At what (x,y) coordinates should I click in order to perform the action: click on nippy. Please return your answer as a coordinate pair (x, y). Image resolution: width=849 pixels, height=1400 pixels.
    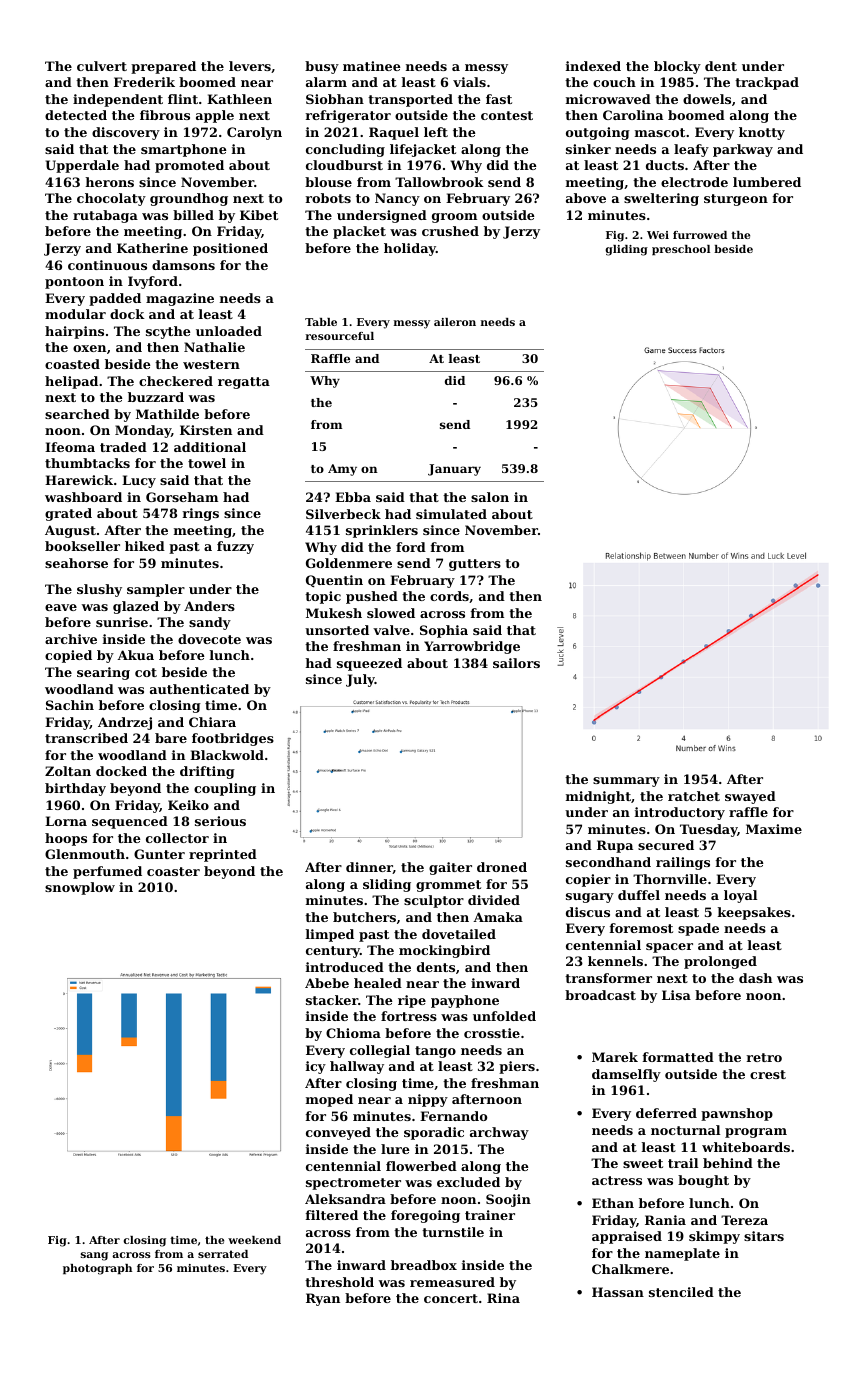
    Looking at the image, I should click on (428, 1100).
